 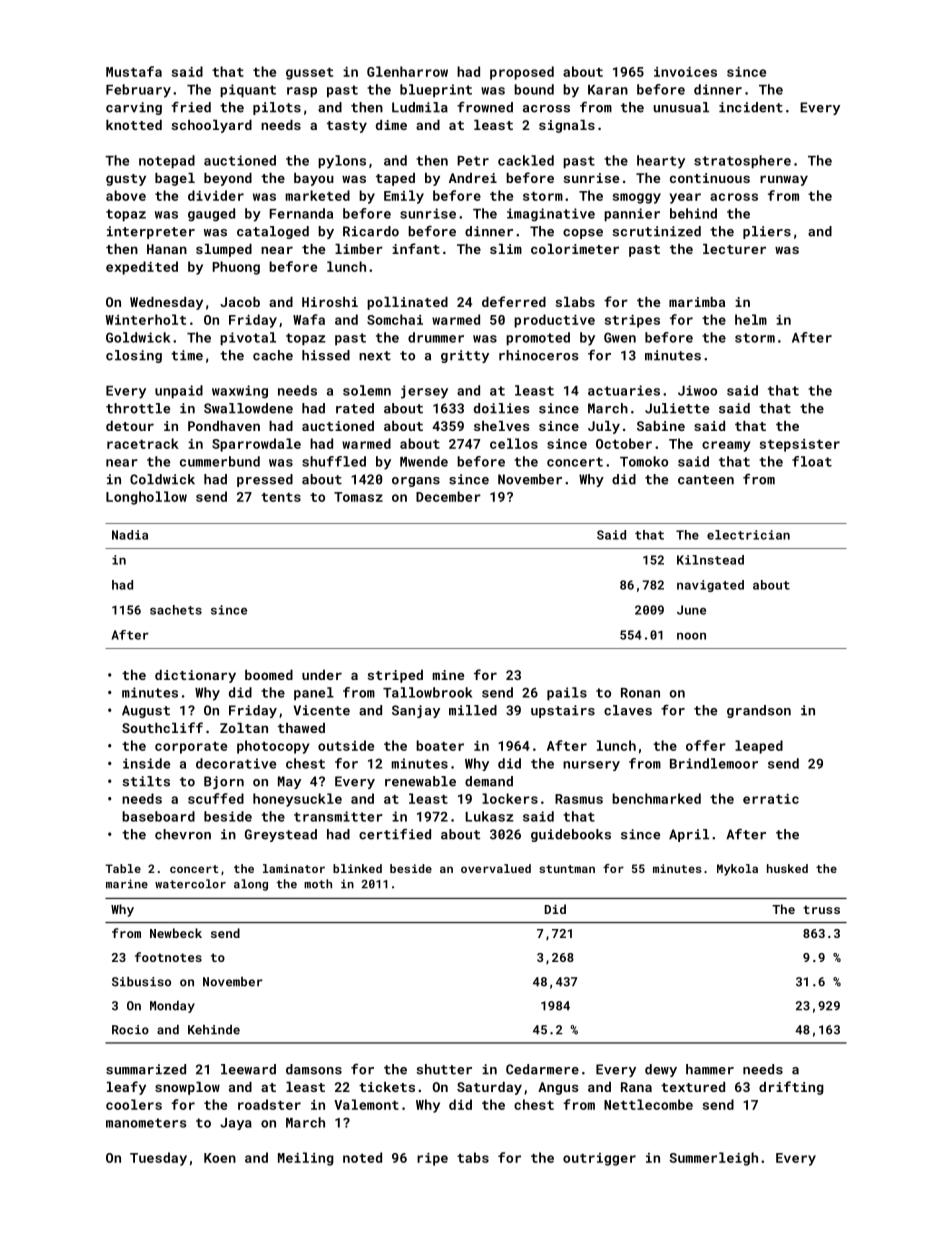 I want to click on stilts, so click(x=146, y=781).
